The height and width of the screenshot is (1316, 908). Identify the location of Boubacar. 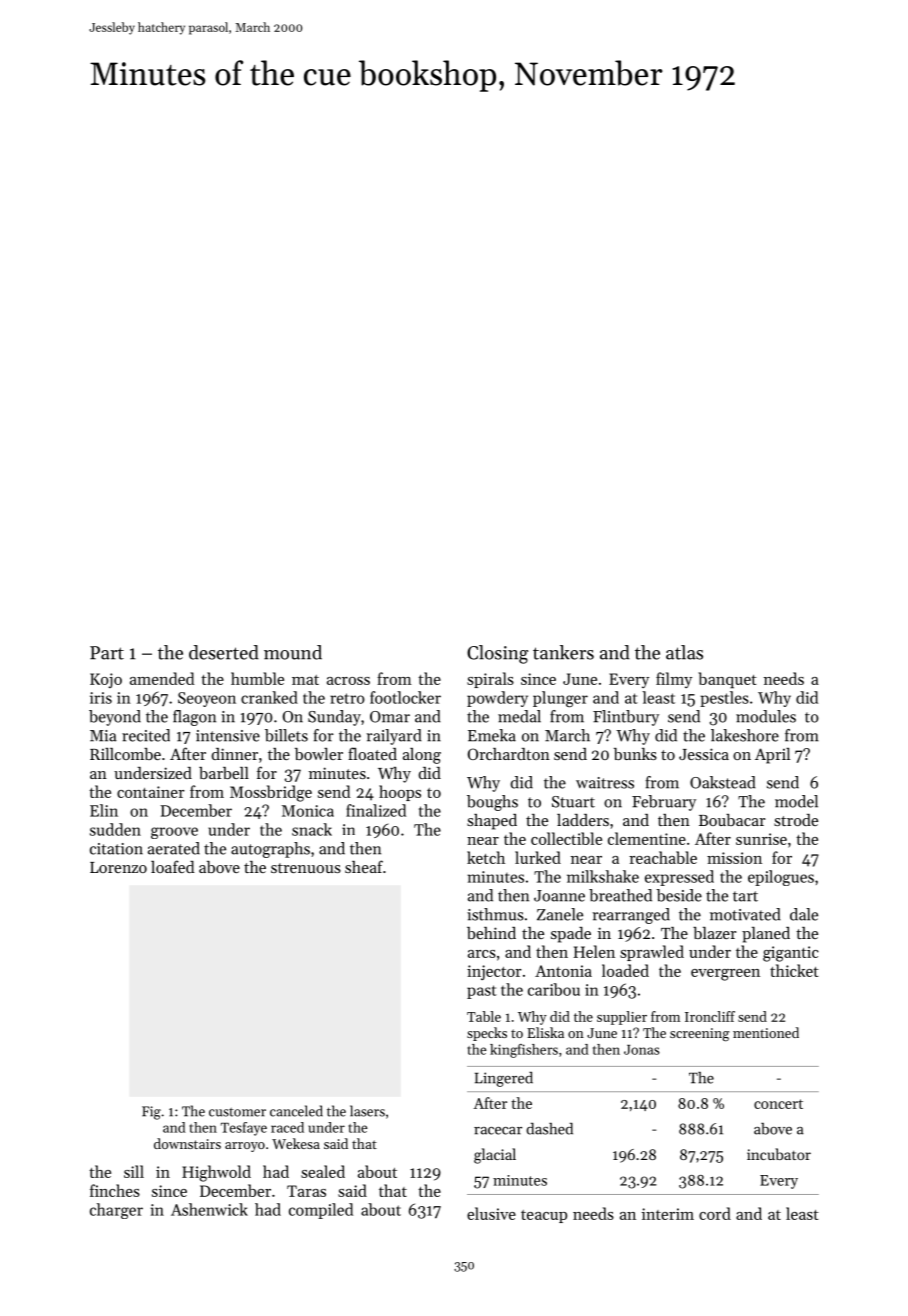
(732, 820).
